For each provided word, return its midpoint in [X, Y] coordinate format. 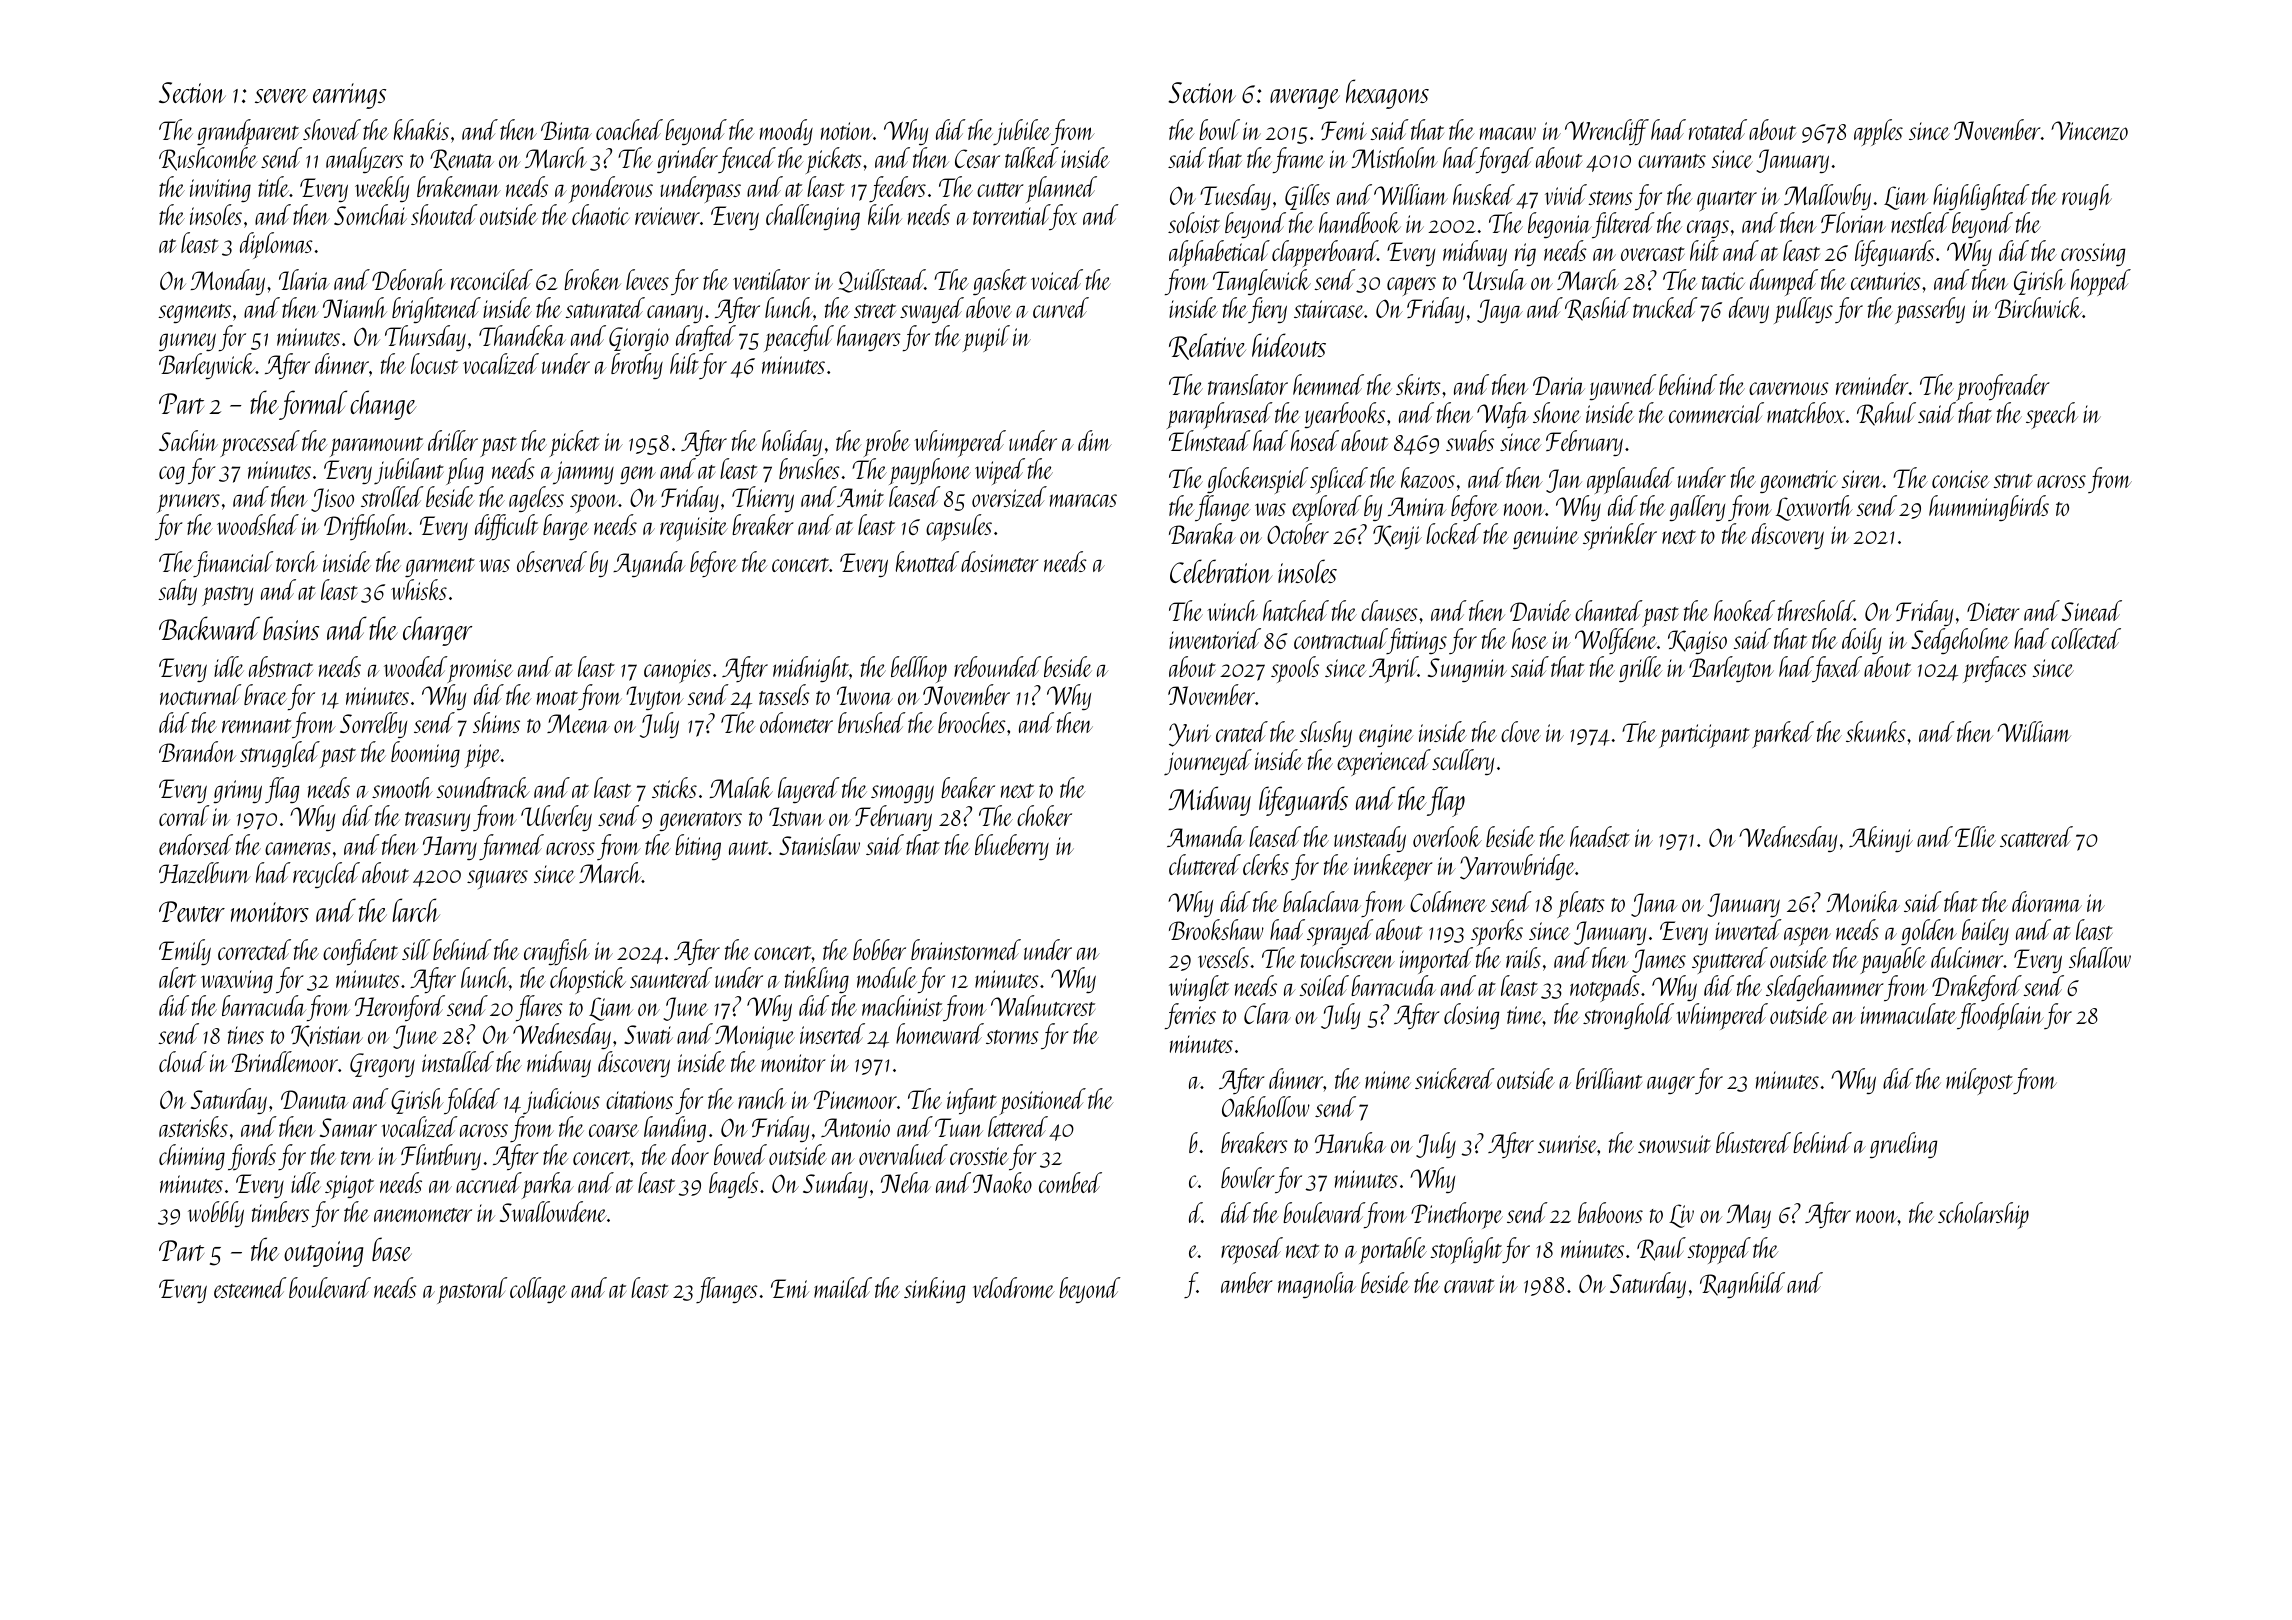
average [1305, 99]
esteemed [250, 1287]
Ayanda [649, 564]
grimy [237, 791]
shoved [332, 129]
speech [2052, 415]
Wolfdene [1616, 641]
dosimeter [1000, 561]
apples [1878, 132]
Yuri [1190, 735]
